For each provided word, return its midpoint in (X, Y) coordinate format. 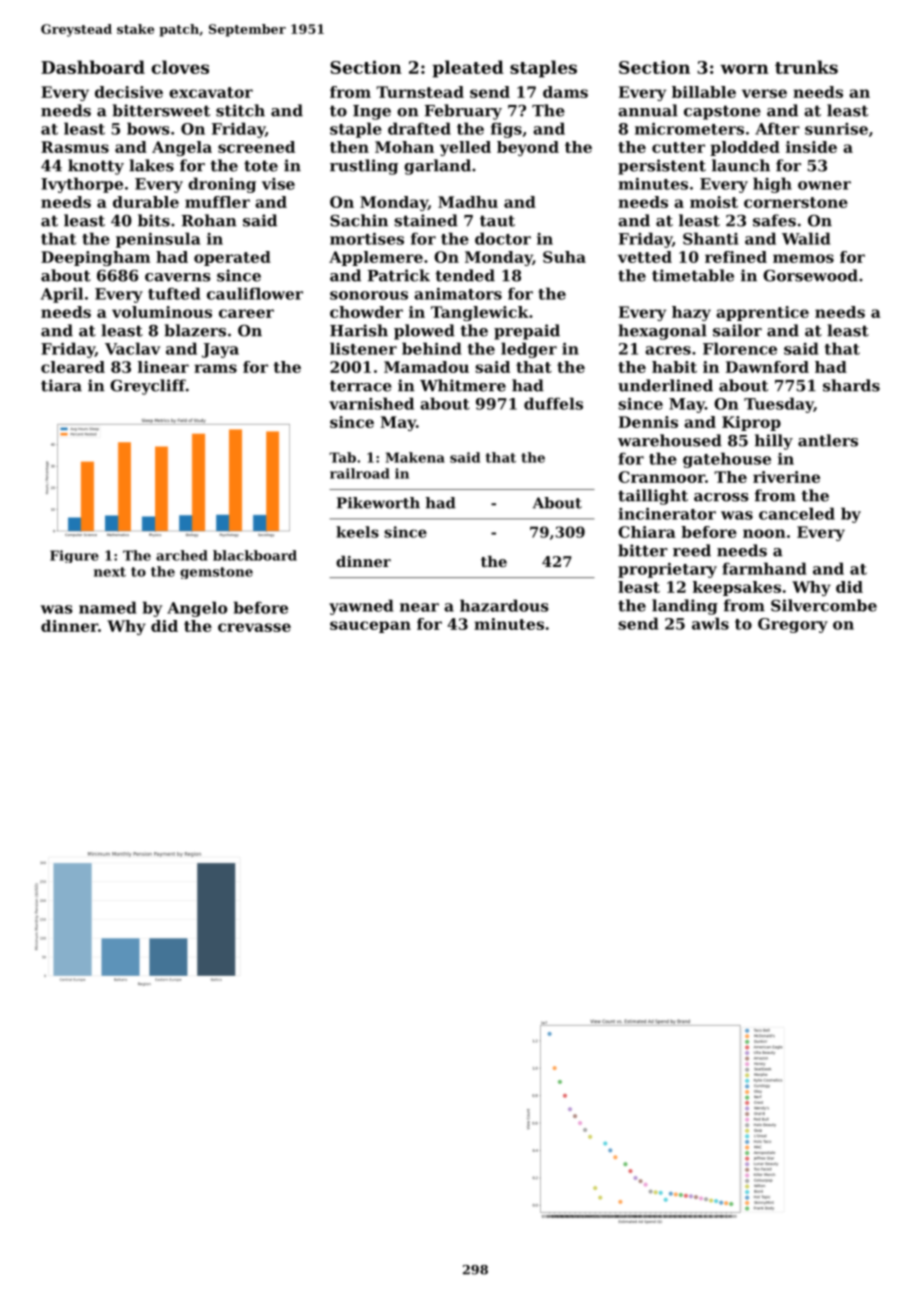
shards (851, 385)
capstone (722, 112)
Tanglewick (480, 313)
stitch (240, 110)
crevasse (254, 627)
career (246, 313)
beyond (528, 148)
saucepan (370, 627)
